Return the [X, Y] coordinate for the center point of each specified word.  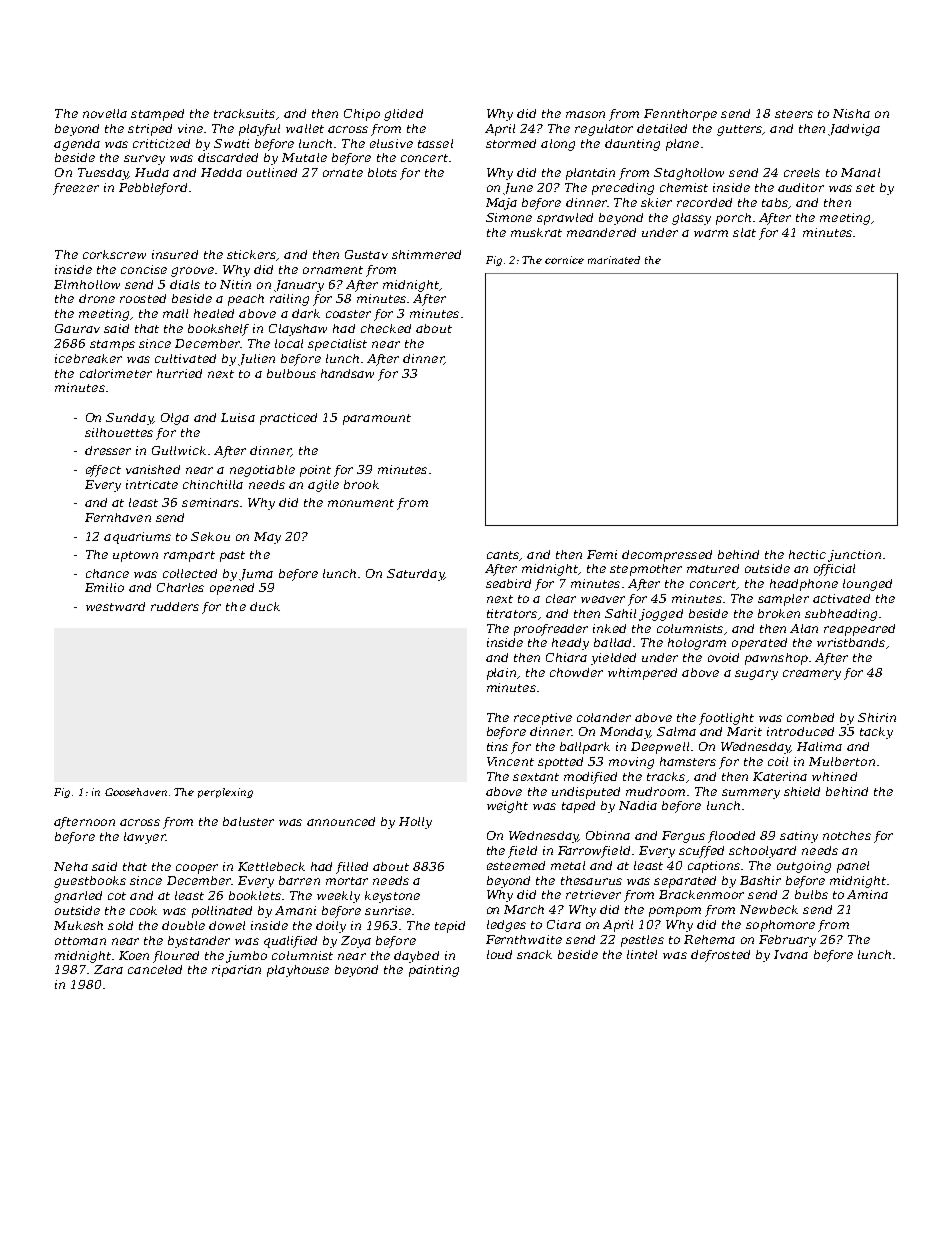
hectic [807, 554]
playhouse [298, 971]
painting [434, 971]
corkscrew [114, 254]
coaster [348, 314]
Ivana [791, 954]
